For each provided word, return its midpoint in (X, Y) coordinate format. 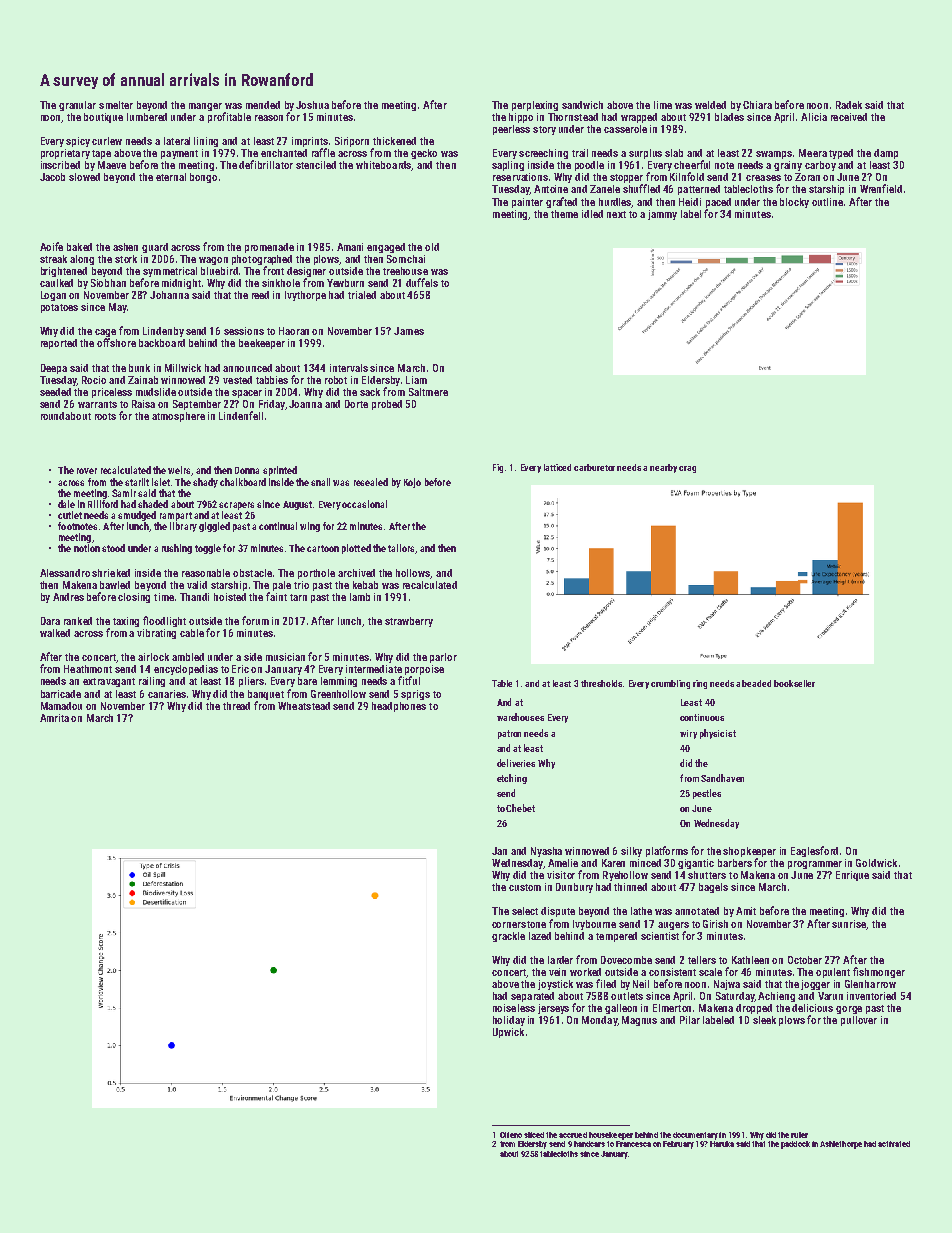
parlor (443, 658)
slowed (84, 177)
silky (631, 852)
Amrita (54, 718)
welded (710, 105)
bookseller (794, 683)
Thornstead (573, 117)
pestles (707, 794)
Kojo (412, 483)
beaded (756, 683)
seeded (55, 392)
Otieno (511, 1135)
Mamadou (61, 706)
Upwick (508, 1033)
